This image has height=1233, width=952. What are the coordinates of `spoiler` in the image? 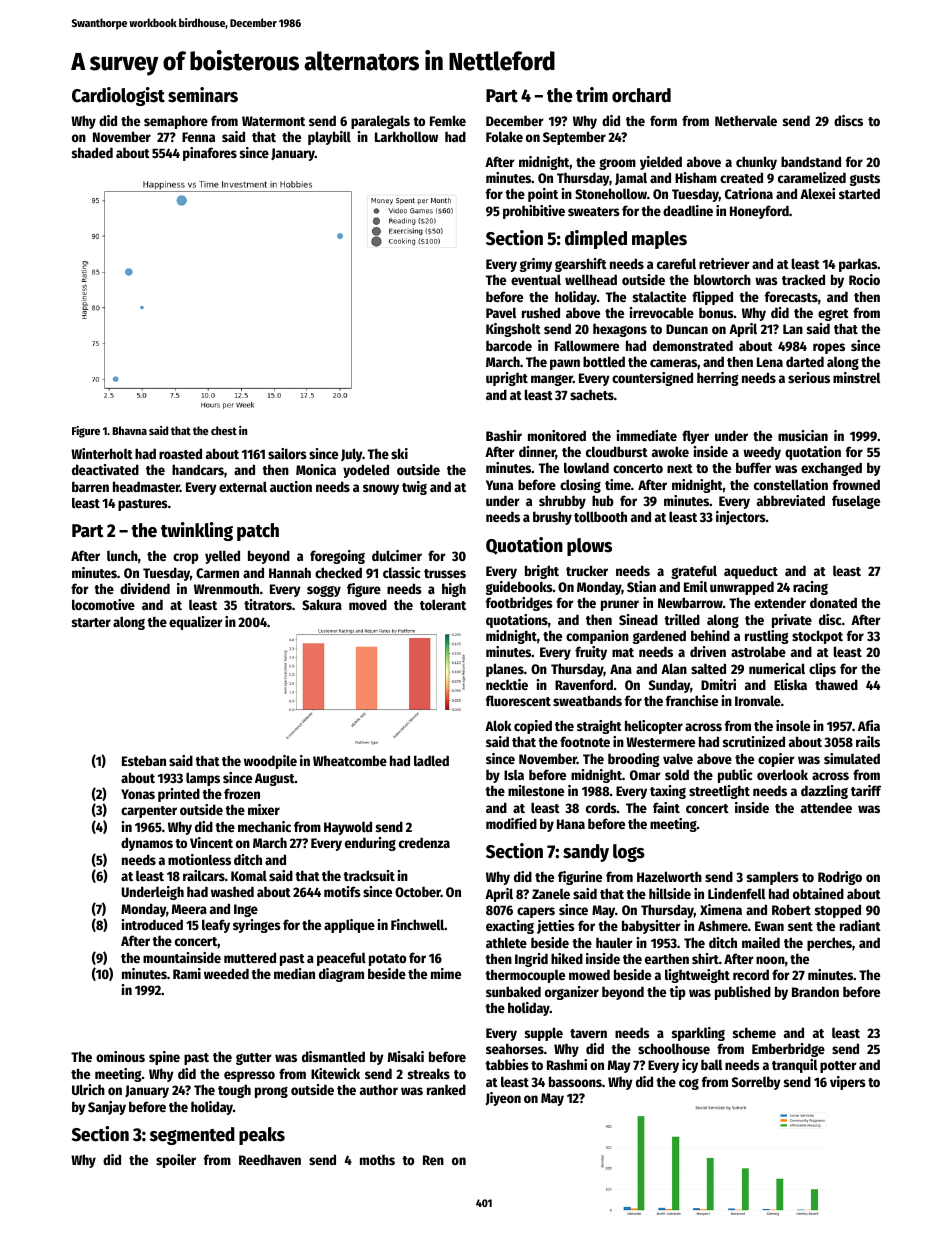 It's located at (176, 1161).
